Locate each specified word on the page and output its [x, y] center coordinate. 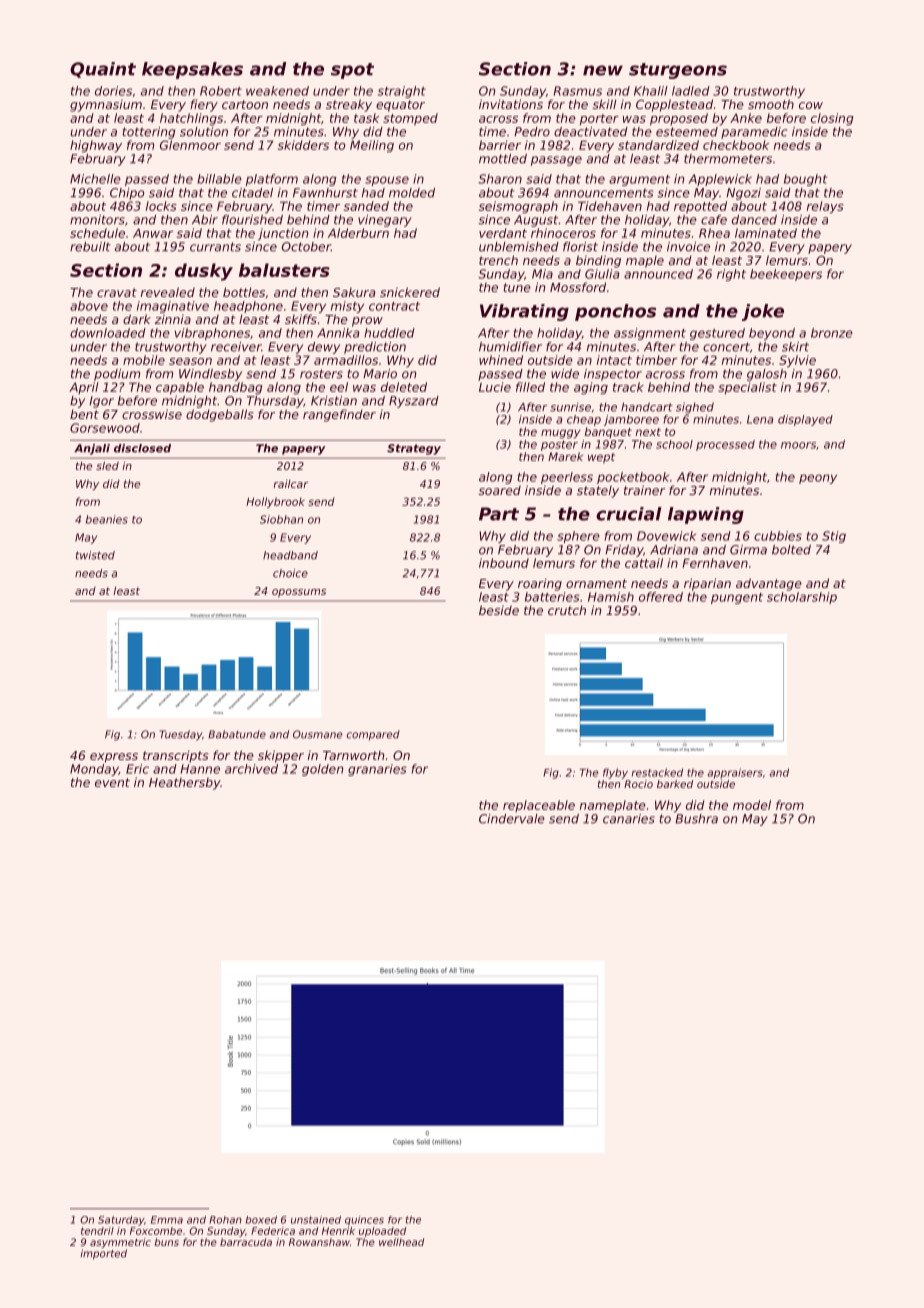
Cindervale [512, 819]
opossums [299, 593]
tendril [97, 1231]
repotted [700, 207]
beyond [772, 334]
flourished [252, 220]
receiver [236, 347]
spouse [387, 181]
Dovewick [666, 536]
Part [499, 514]
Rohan [225, 1220]
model [752, 805]
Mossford [578, 287]
